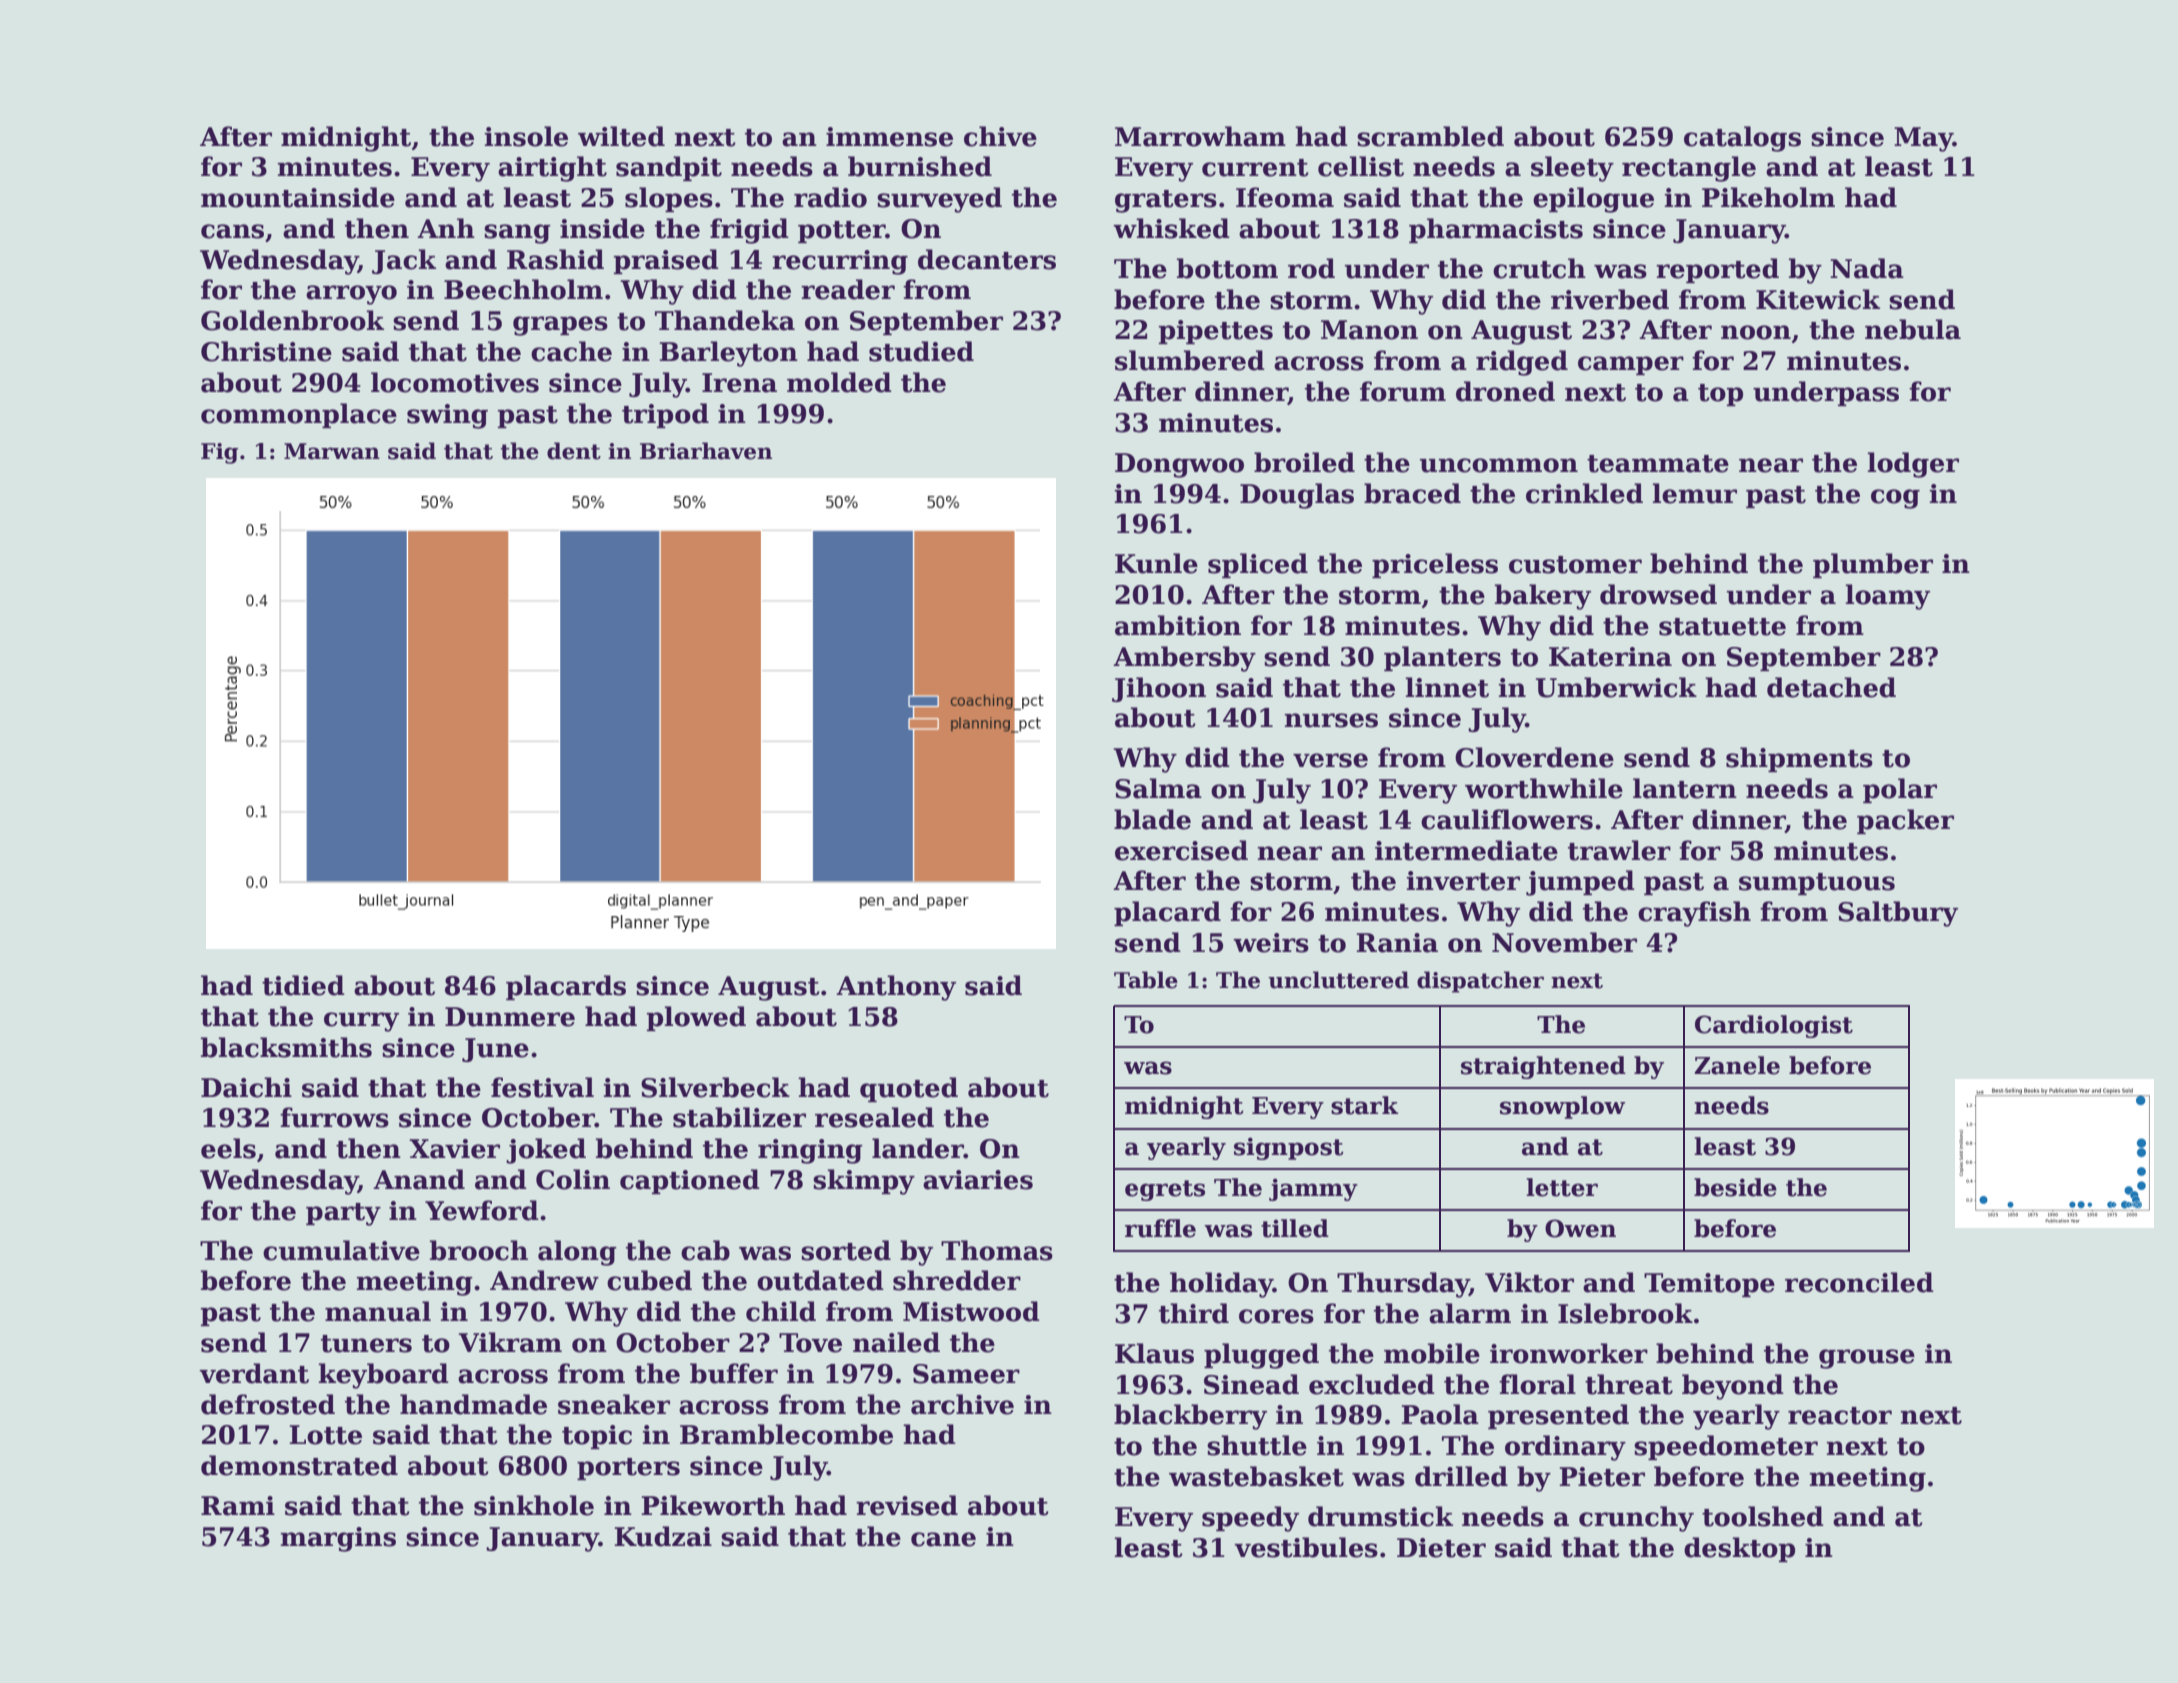  I want to click on cans, so click(232, 231).
